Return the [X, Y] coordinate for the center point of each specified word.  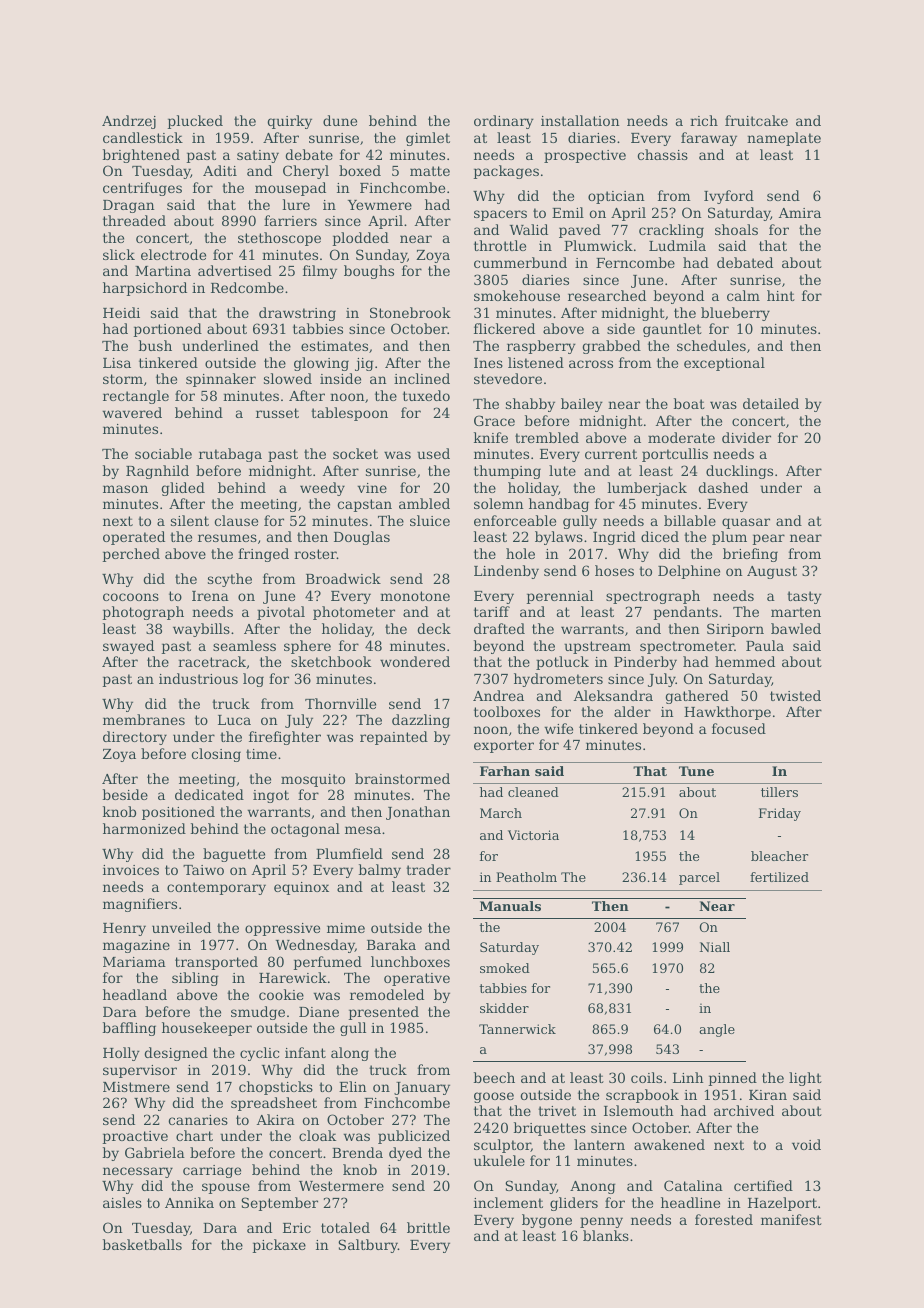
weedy [322, 489]
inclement [508, 1202]
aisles [122, 1202]
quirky [289, 122]
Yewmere [380, 205]
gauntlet [672, 330]
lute [562, 470]
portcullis [675, 455]
